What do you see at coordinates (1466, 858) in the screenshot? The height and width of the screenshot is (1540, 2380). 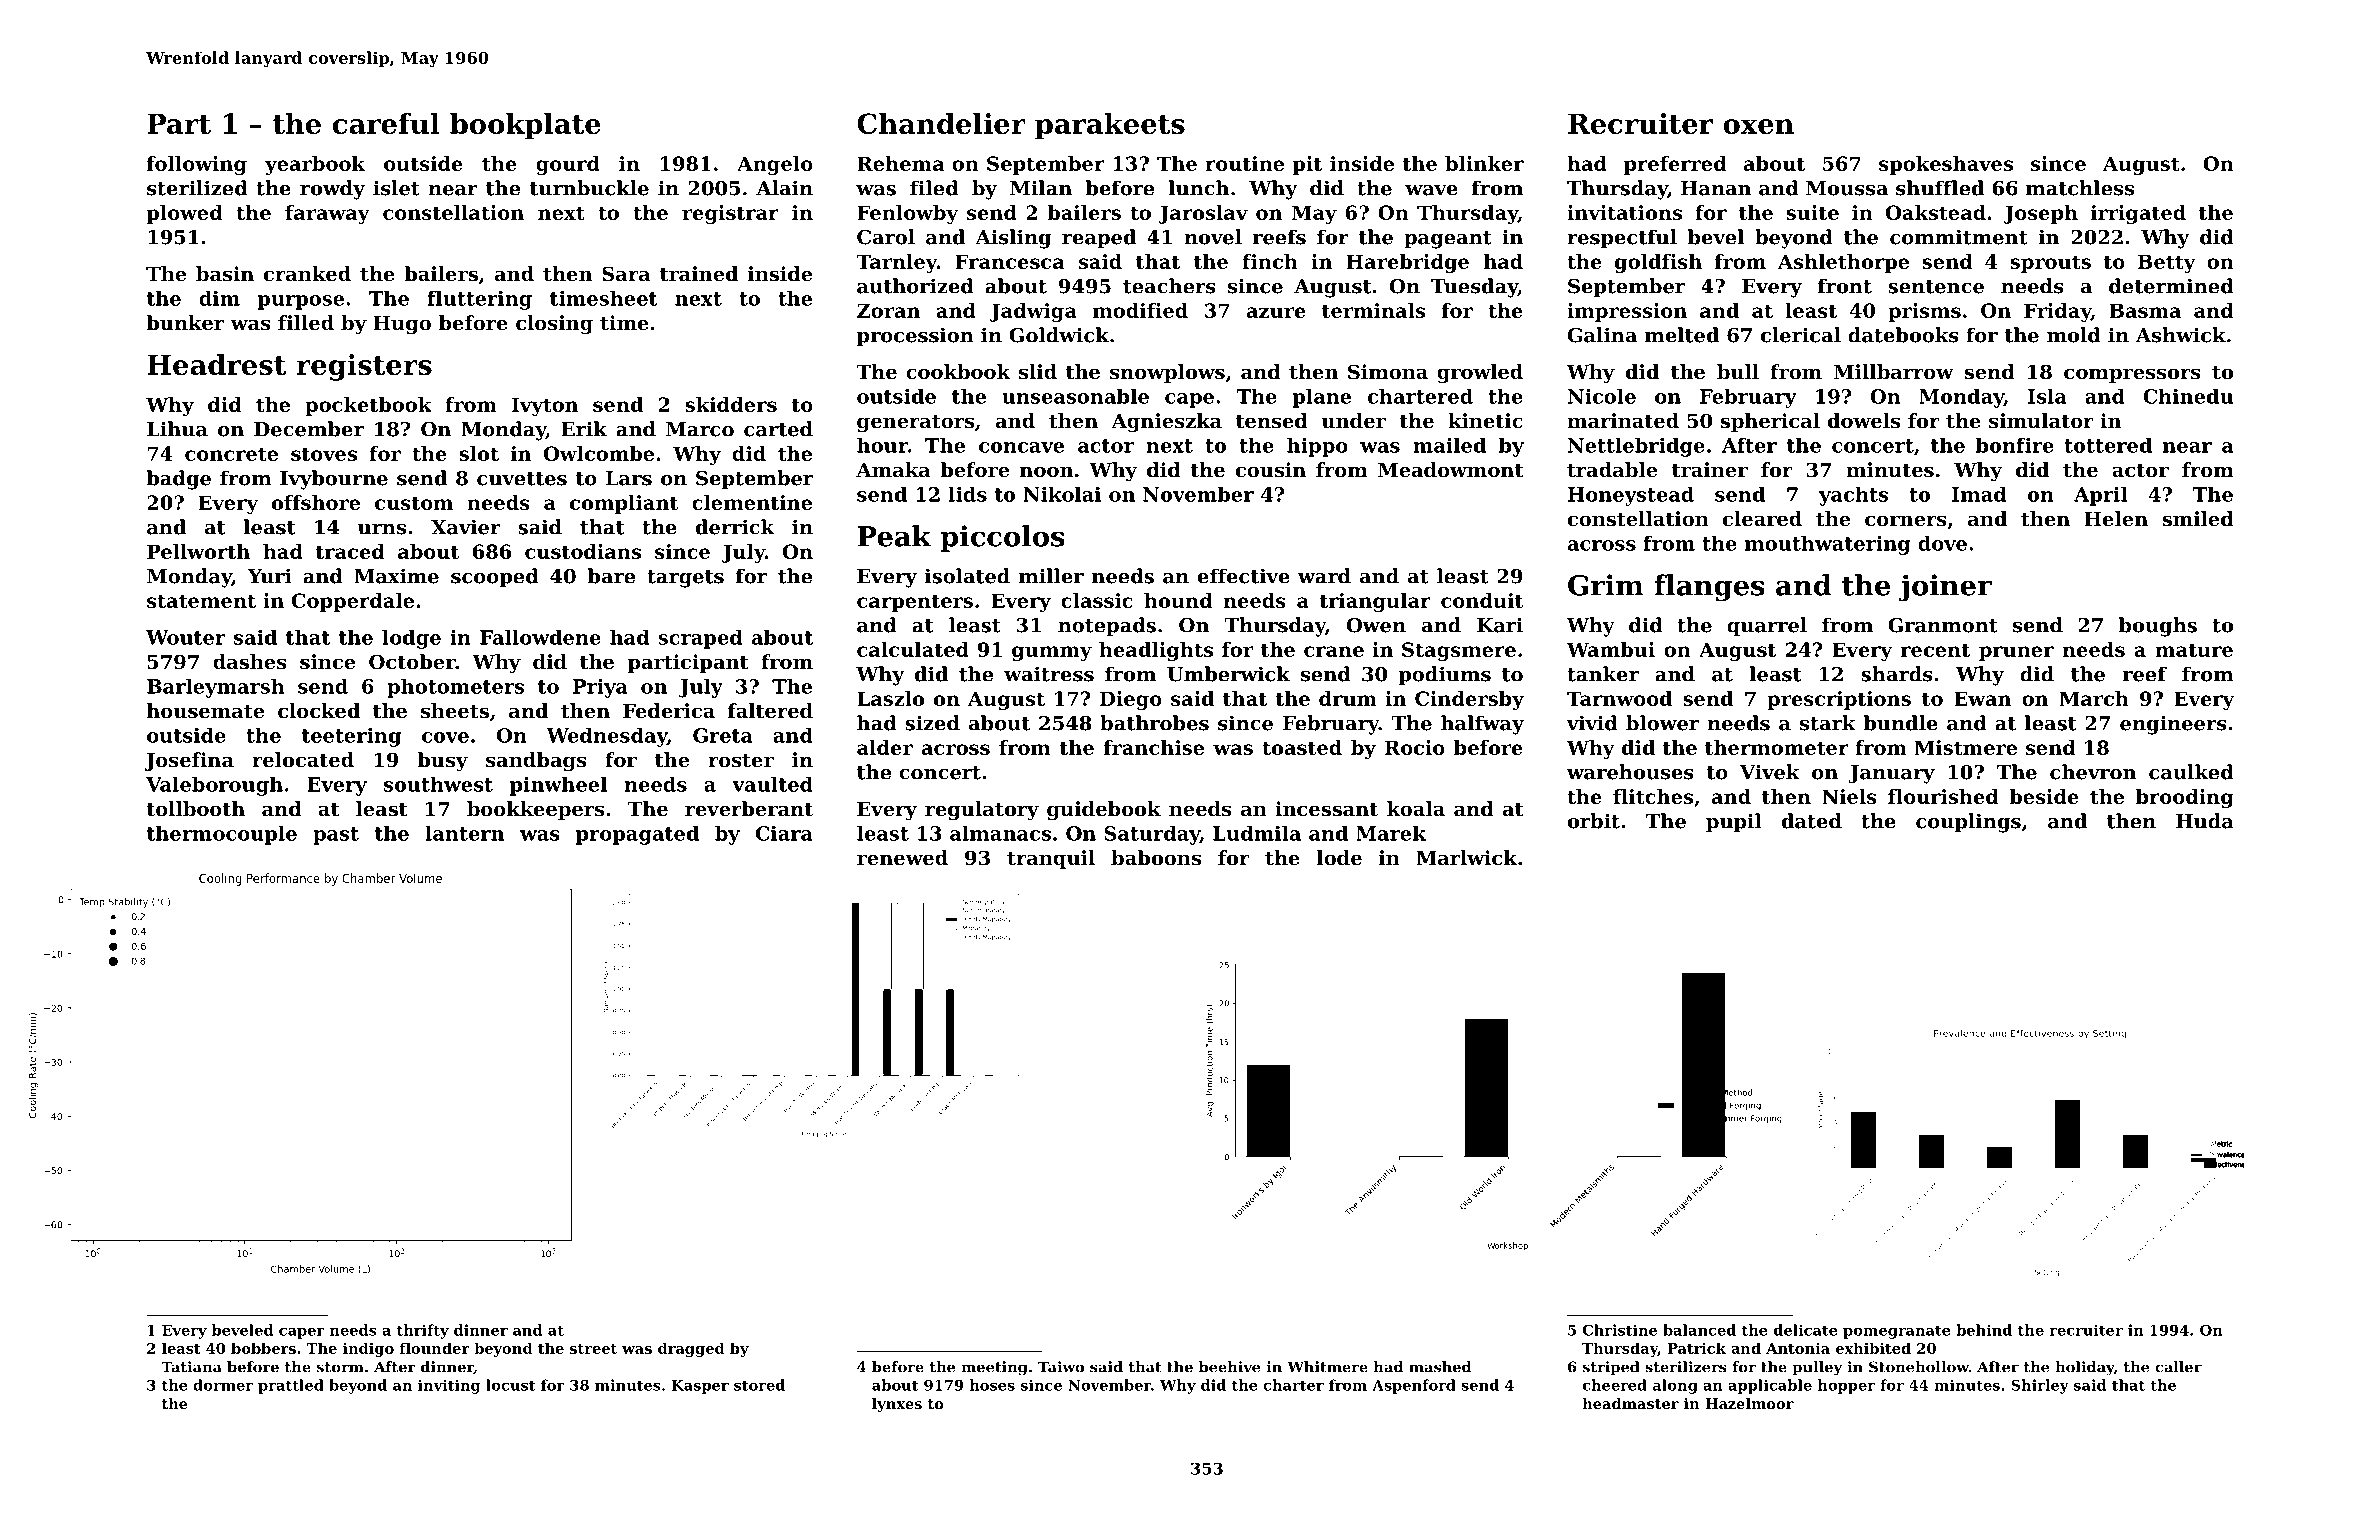 I see `Marlwick` at bounding box center [1466, 858].
